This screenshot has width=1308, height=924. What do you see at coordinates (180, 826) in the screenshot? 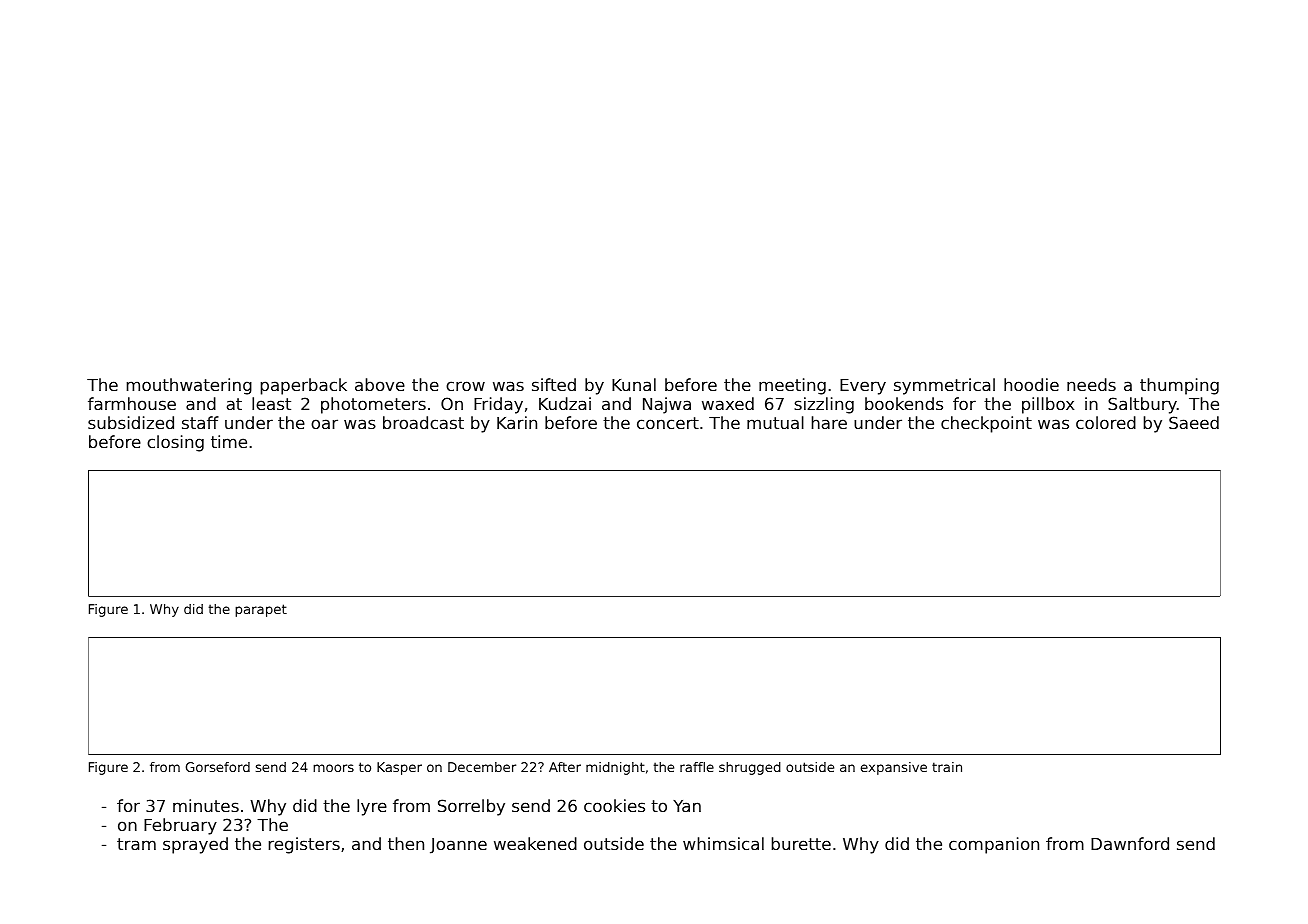
I see `February` at bounding box center [180, 826].
